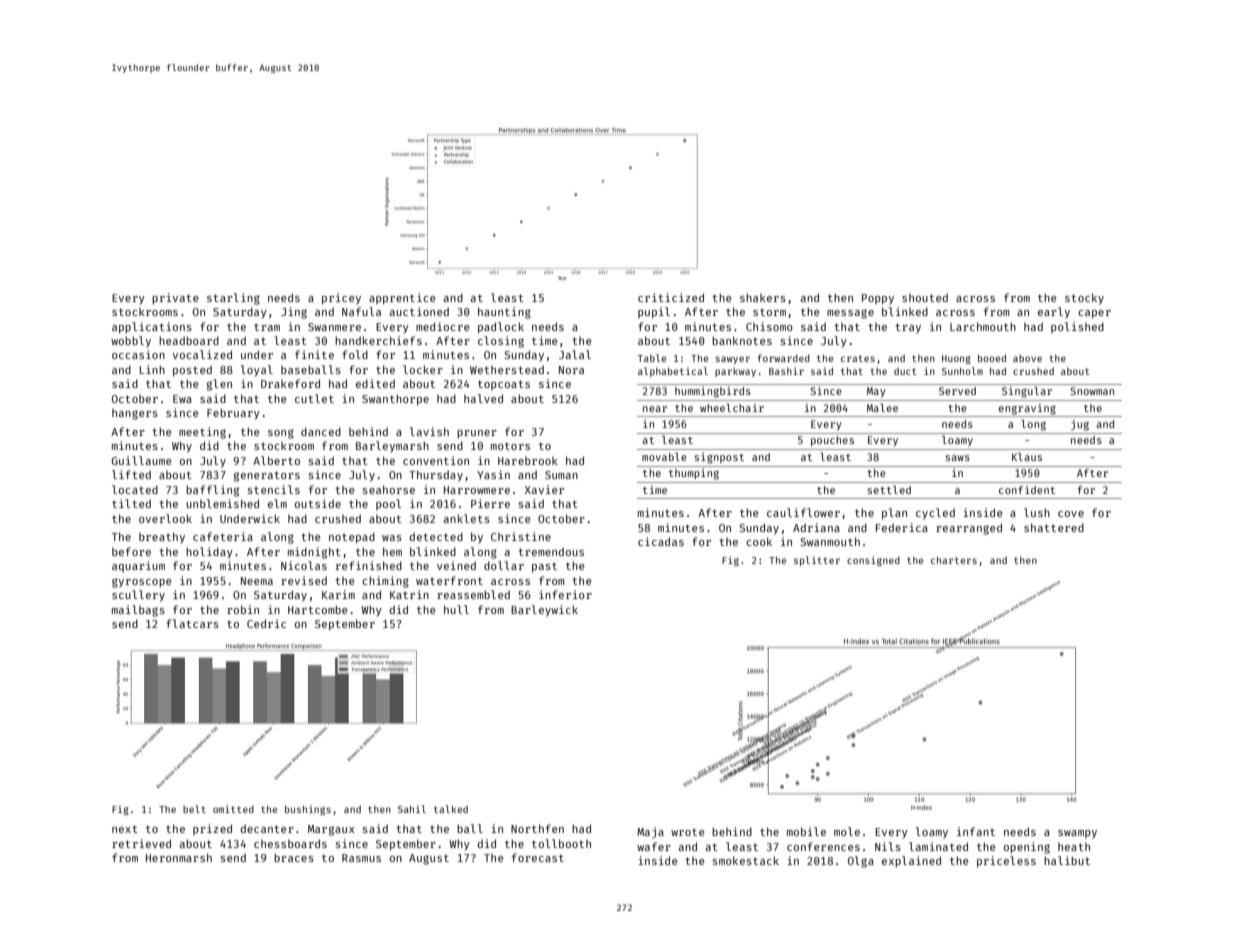  What do you see at coordinates (267, 476) in the screenshot?
I see `generators` at bounding box center [267, 476].
